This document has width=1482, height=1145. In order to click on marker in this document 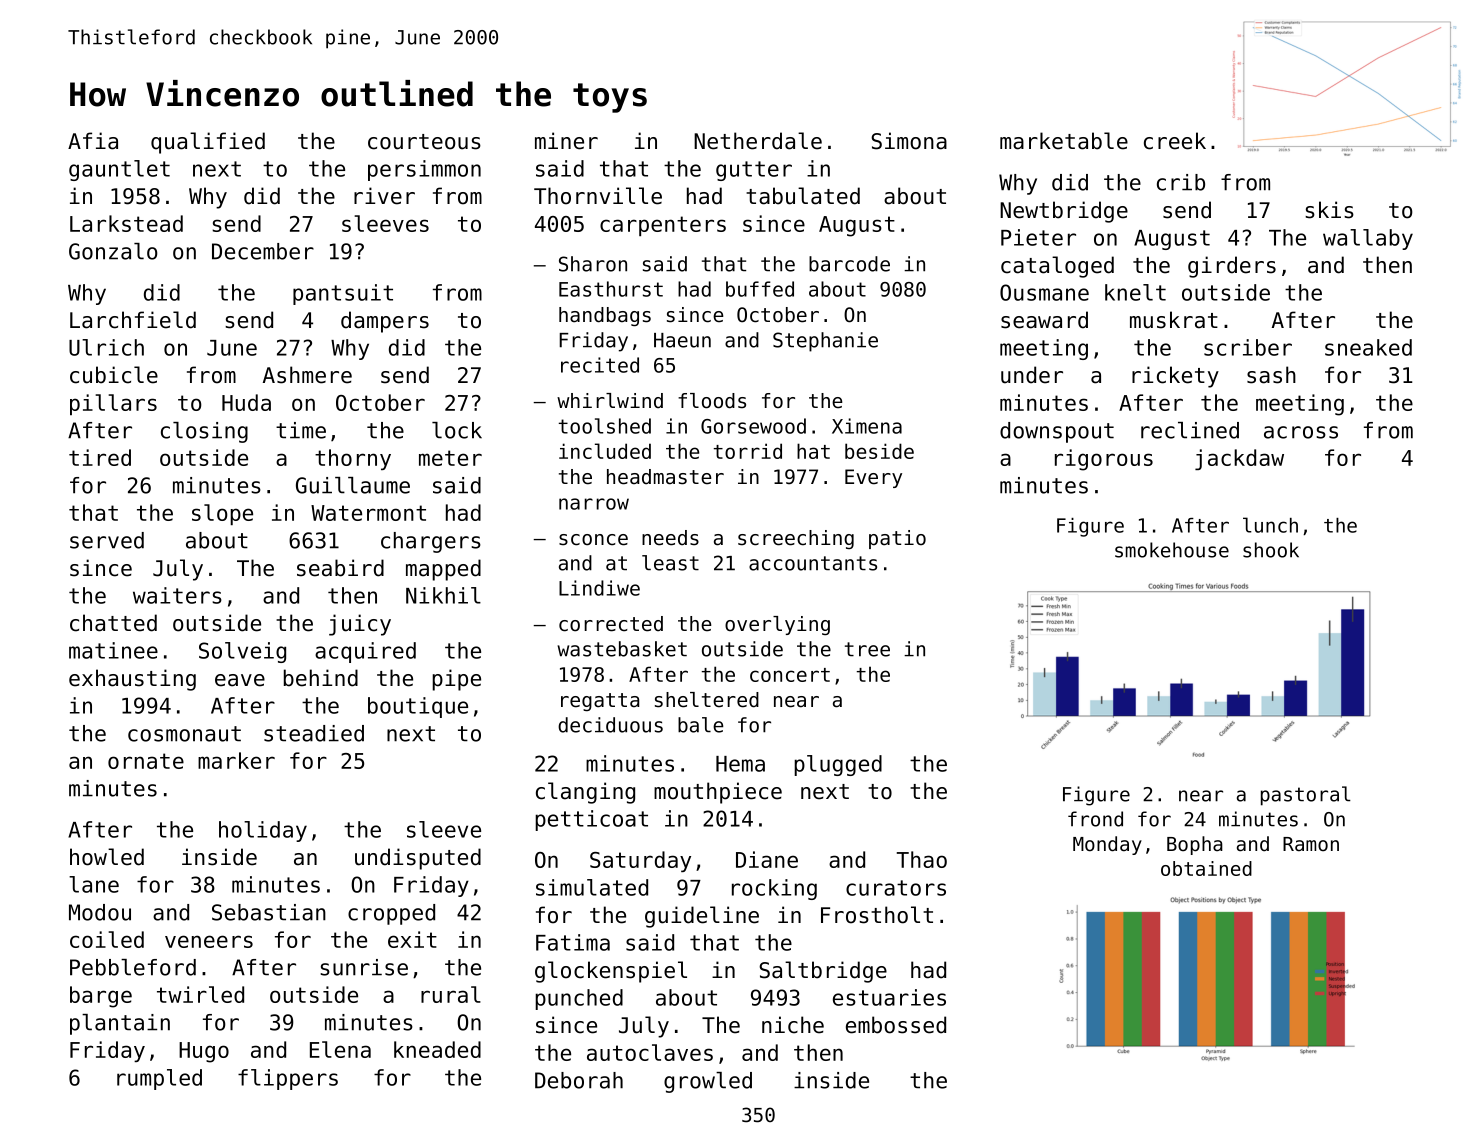, I will do `click(236, 760)`.
